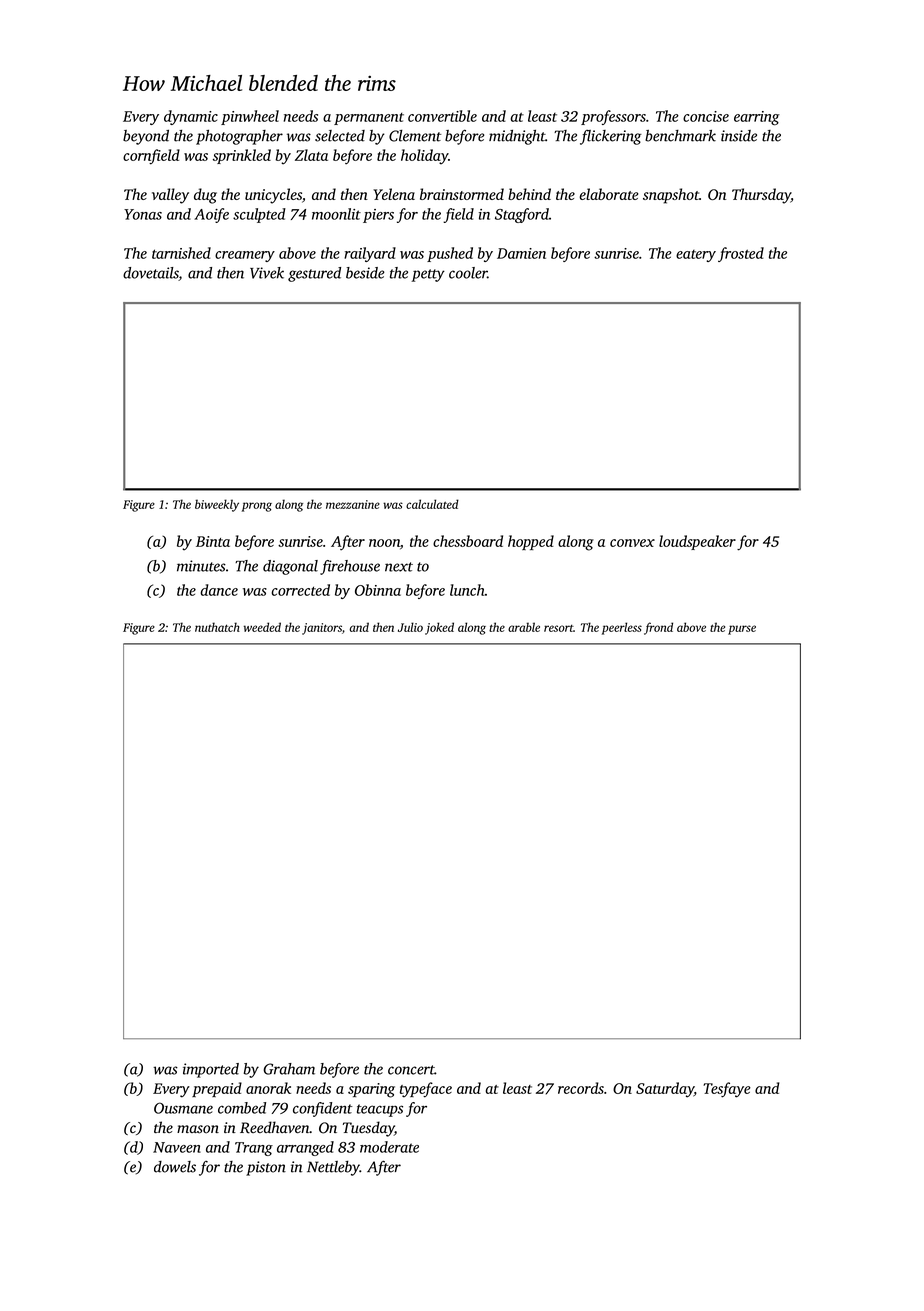  I want to click on purse, so click(742, 630).
